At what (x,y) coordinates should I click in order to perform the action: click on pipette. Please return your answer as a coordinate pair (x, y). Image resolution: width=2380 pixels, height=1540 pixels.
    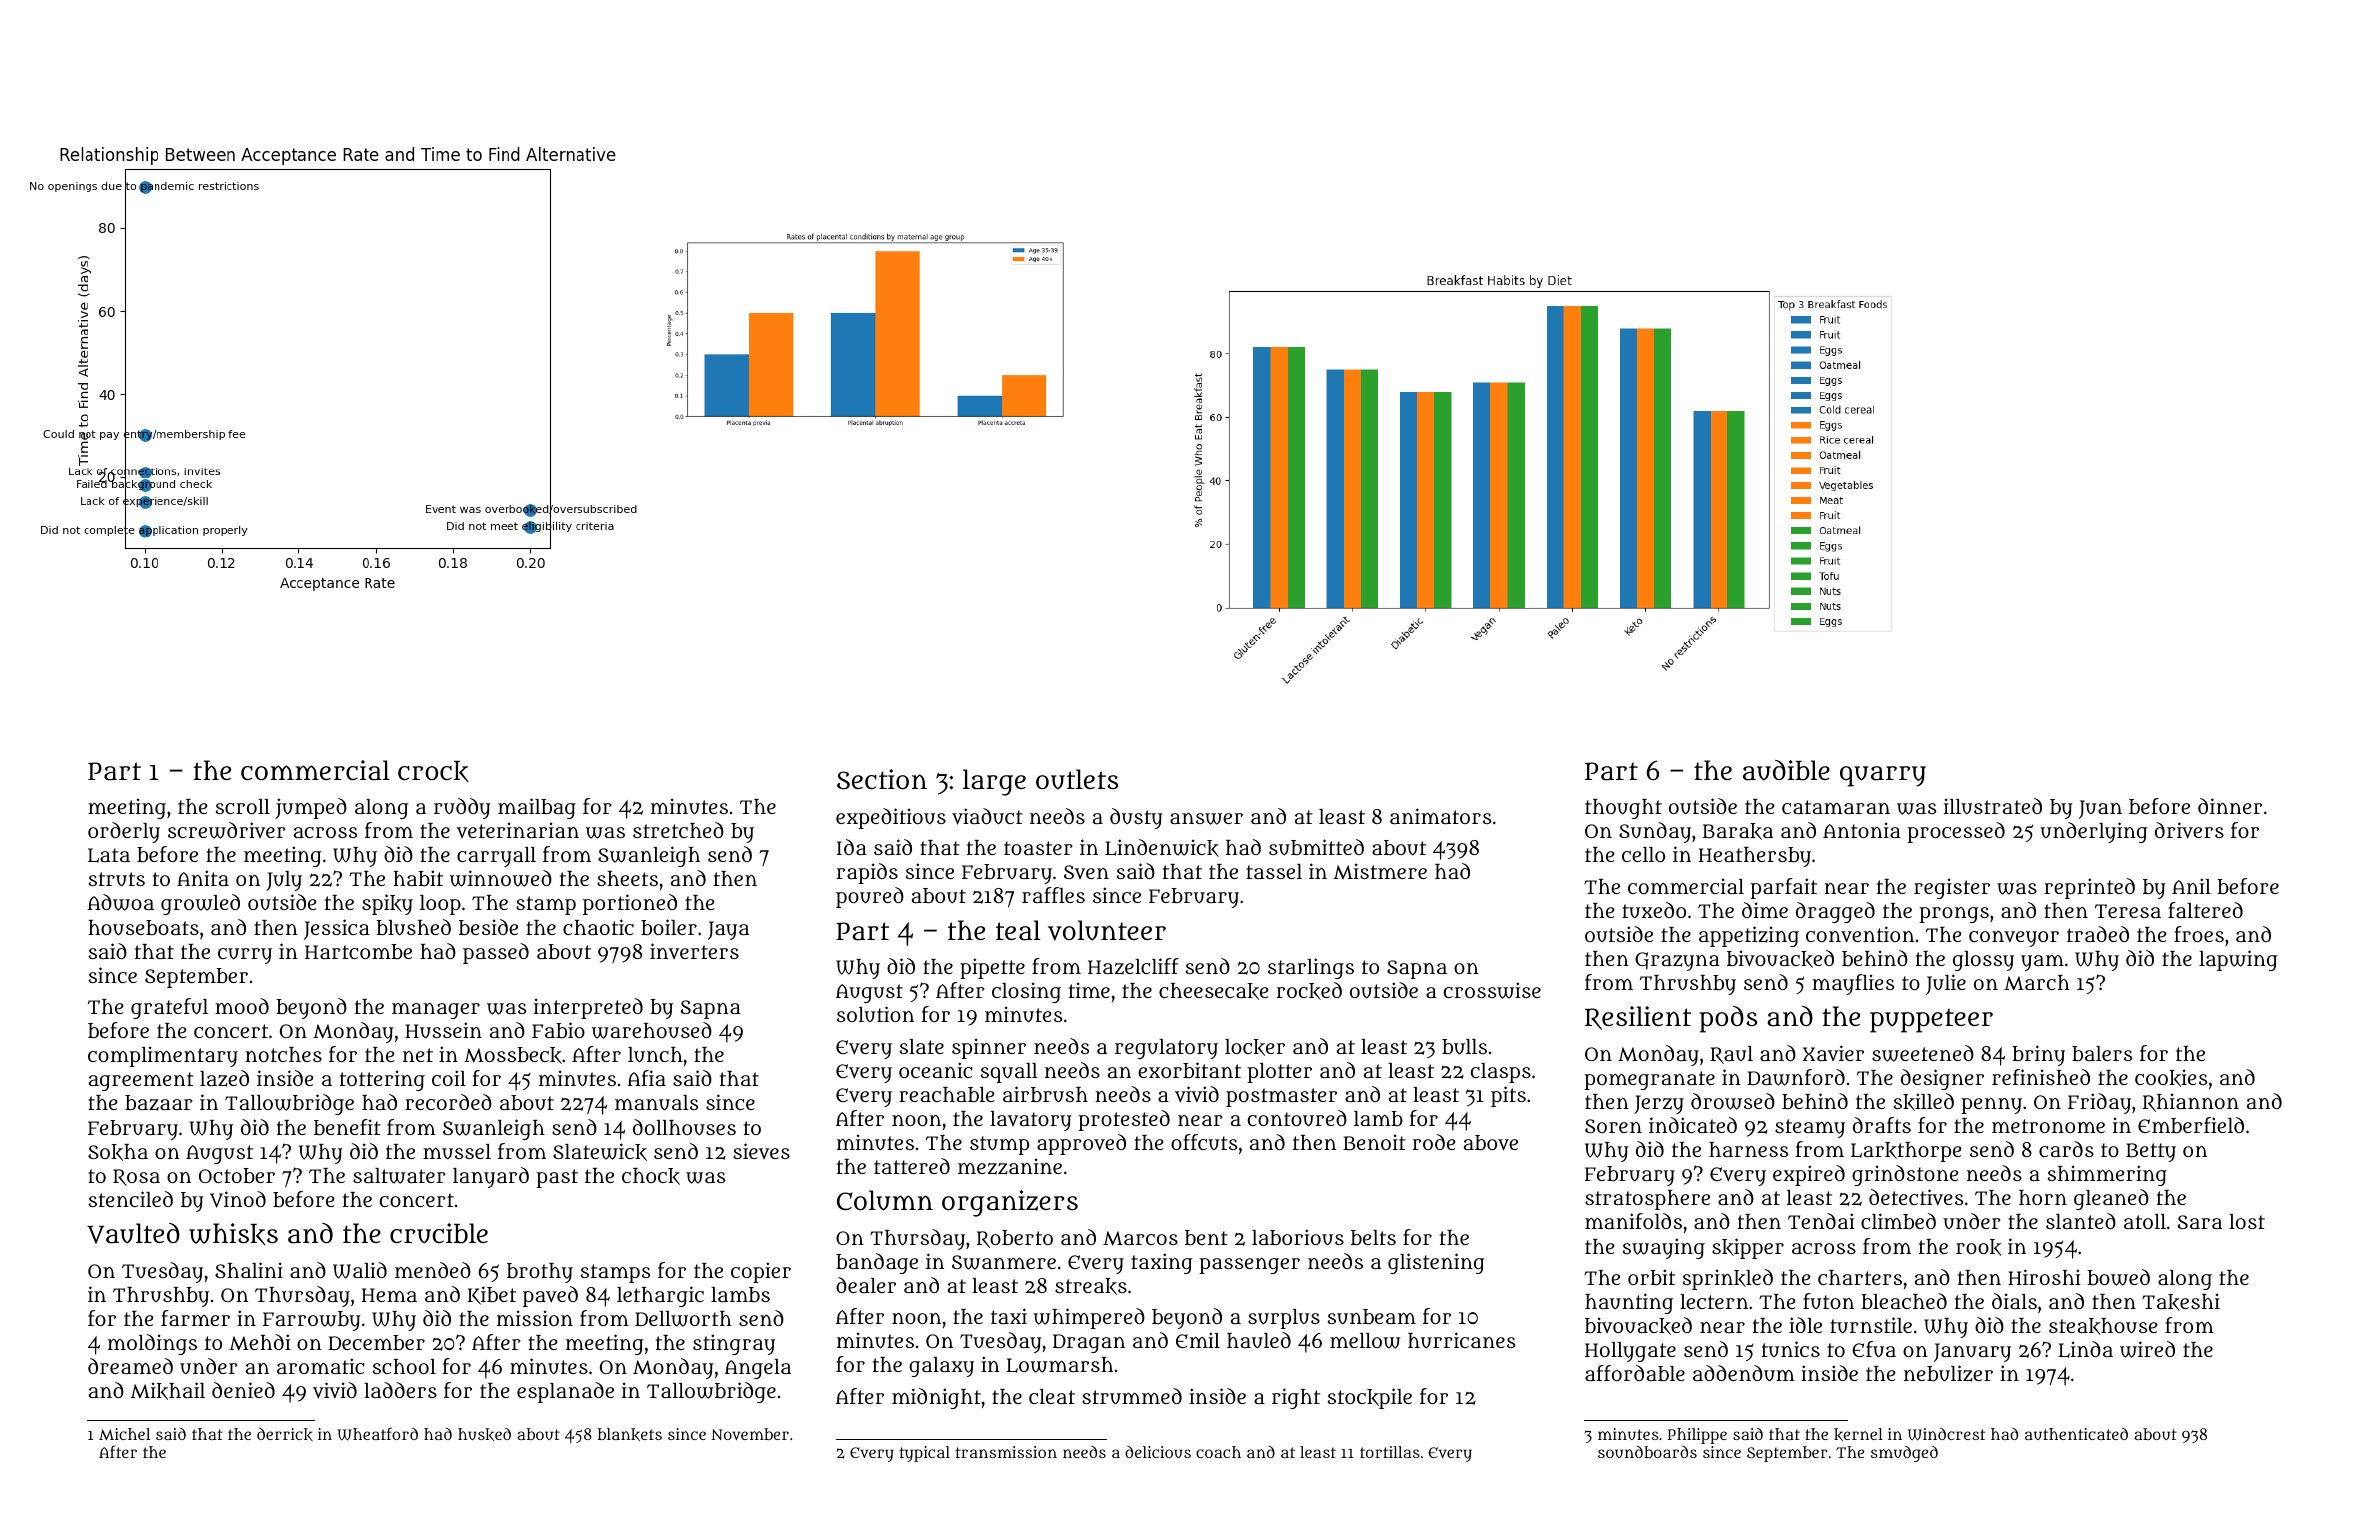
    Looking at the image, I should click on (992, 968).
